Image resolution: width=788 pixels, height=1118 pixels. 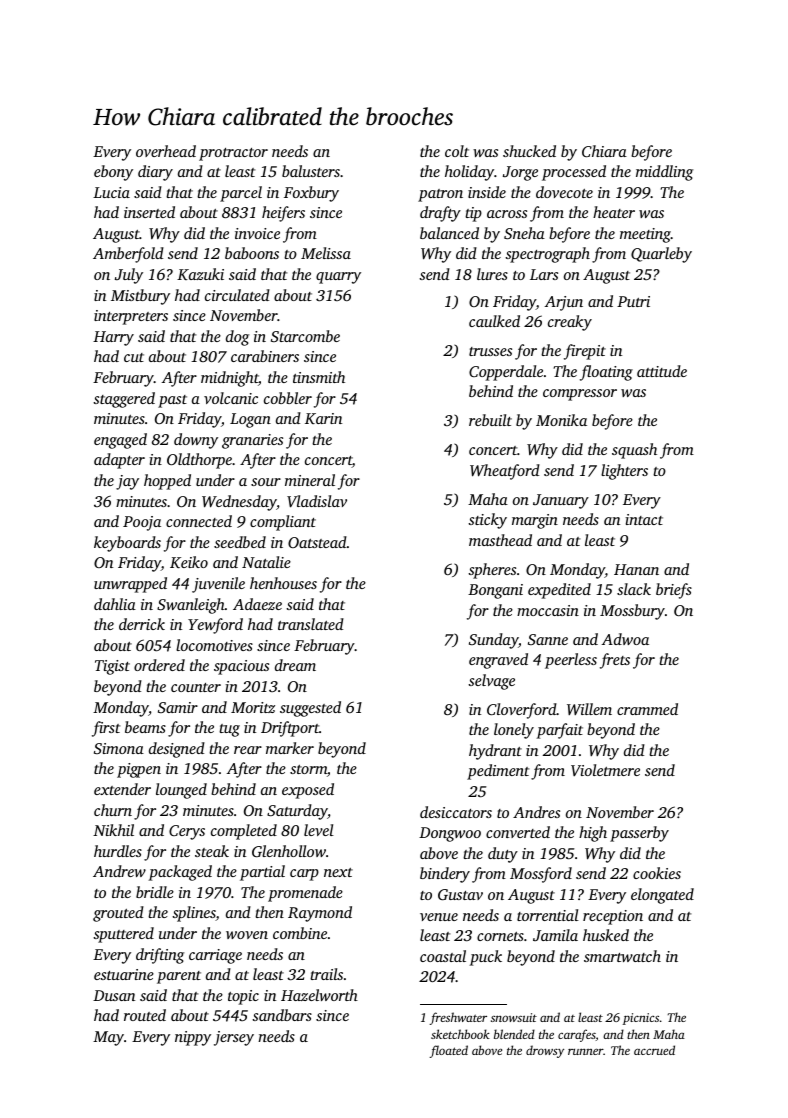 I want to click on squash, so click(x=634, y=451).
